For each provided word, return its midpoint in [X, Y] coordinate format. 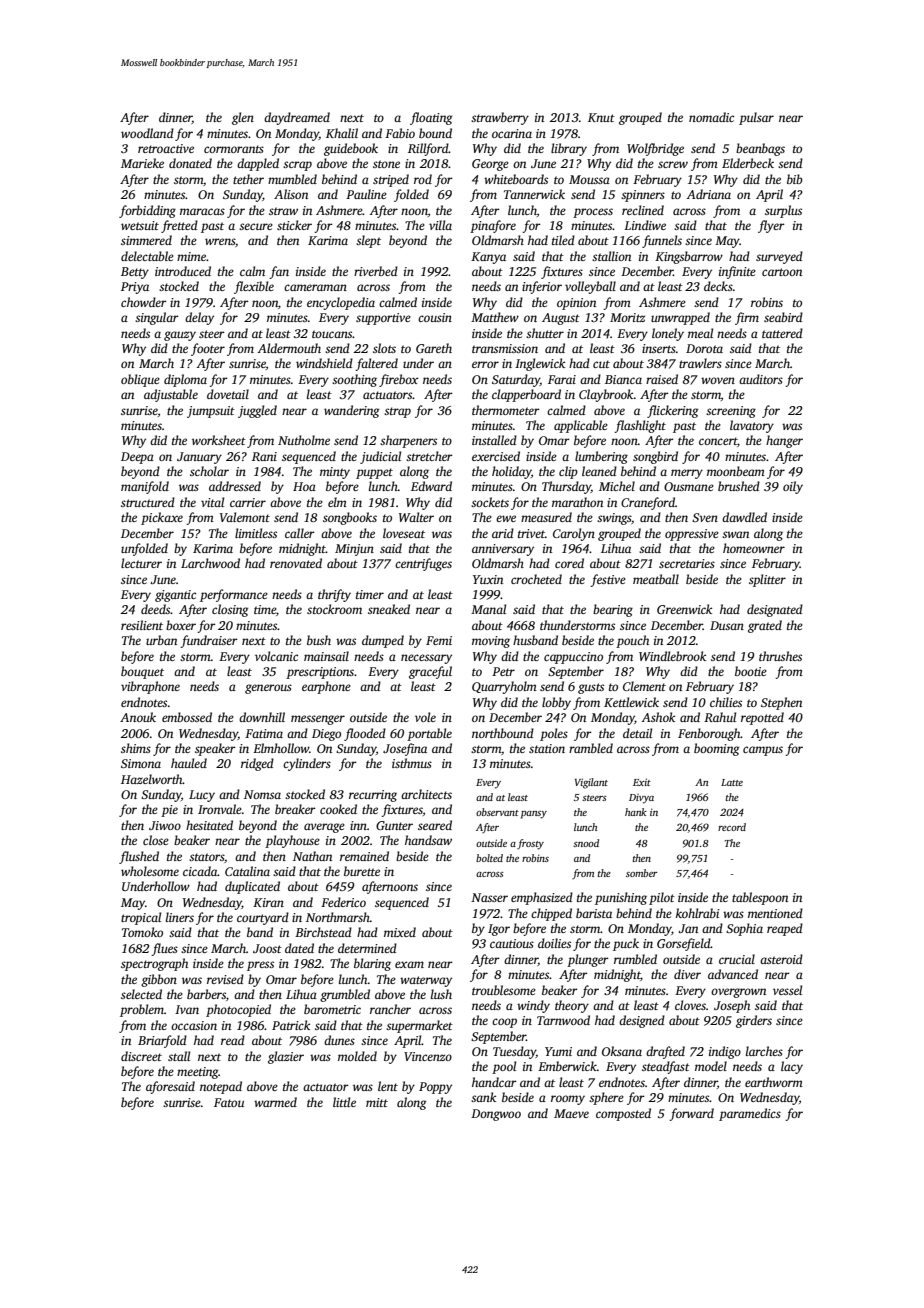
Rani [264, 456]
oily [793, 487]
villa [440, 225]
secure [256, 226]
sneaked [389, 609]
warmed [275, 1102]
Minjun [354, 550]
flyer [771, 226]
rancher [390, 1009]
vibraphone [150, 687]
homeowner [754, 548]
